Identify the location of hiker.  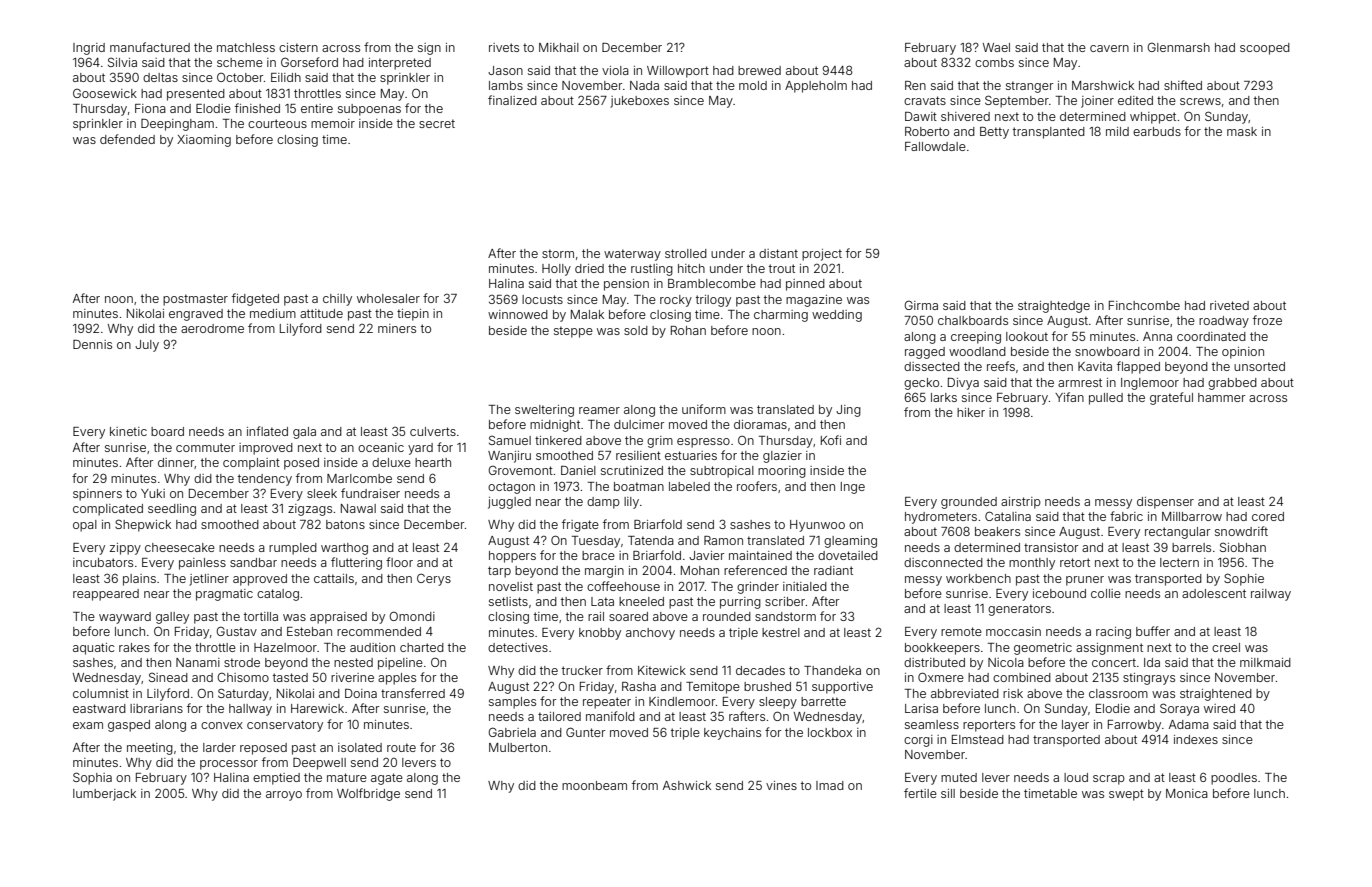
(971, 412).
